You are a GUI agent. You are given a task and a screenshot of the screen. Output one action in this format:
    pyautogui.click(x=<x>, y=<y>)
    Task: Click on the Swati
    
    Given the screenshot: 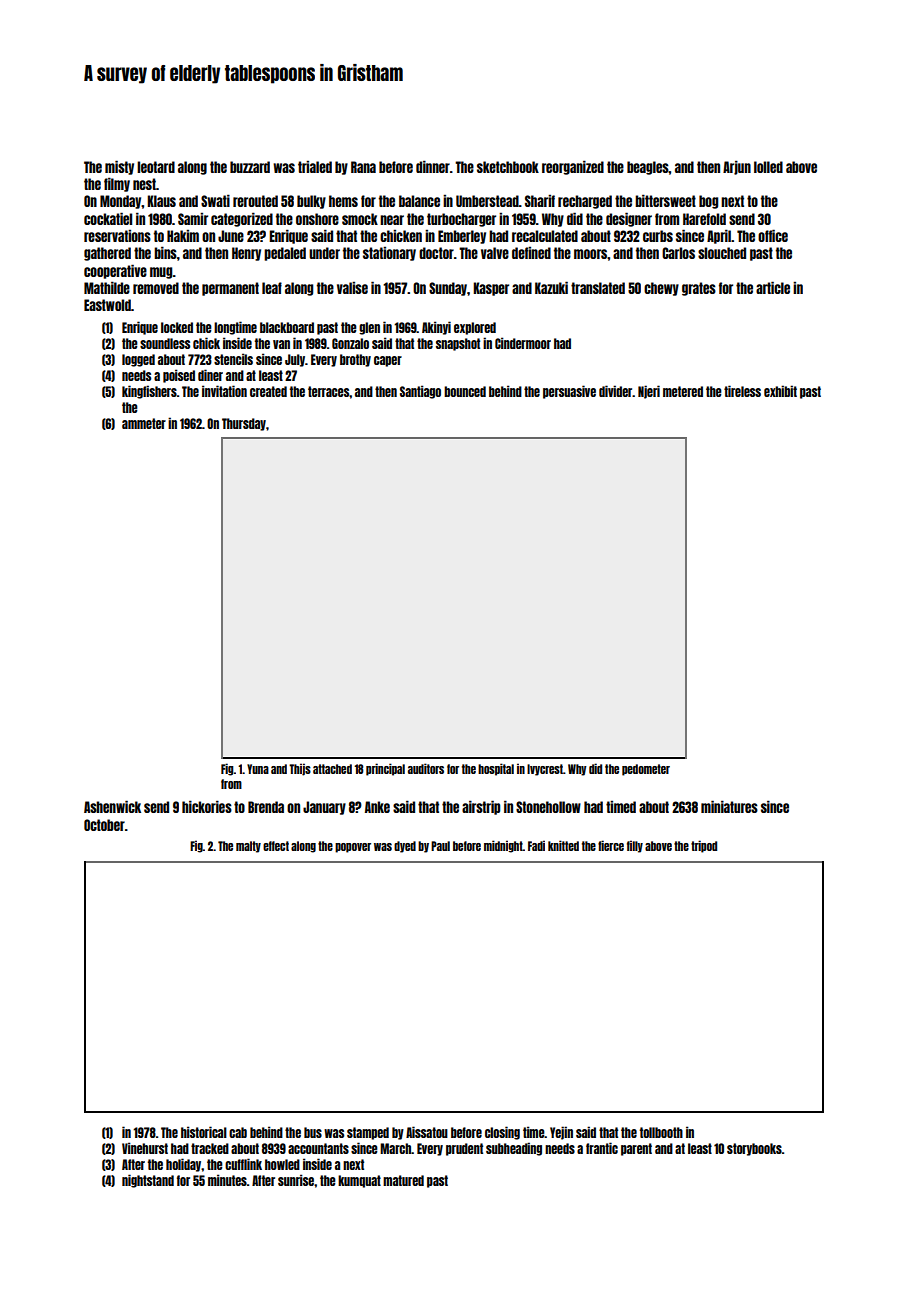 What is the action you would take?
    pyautogui.click(x=215, y=200)
